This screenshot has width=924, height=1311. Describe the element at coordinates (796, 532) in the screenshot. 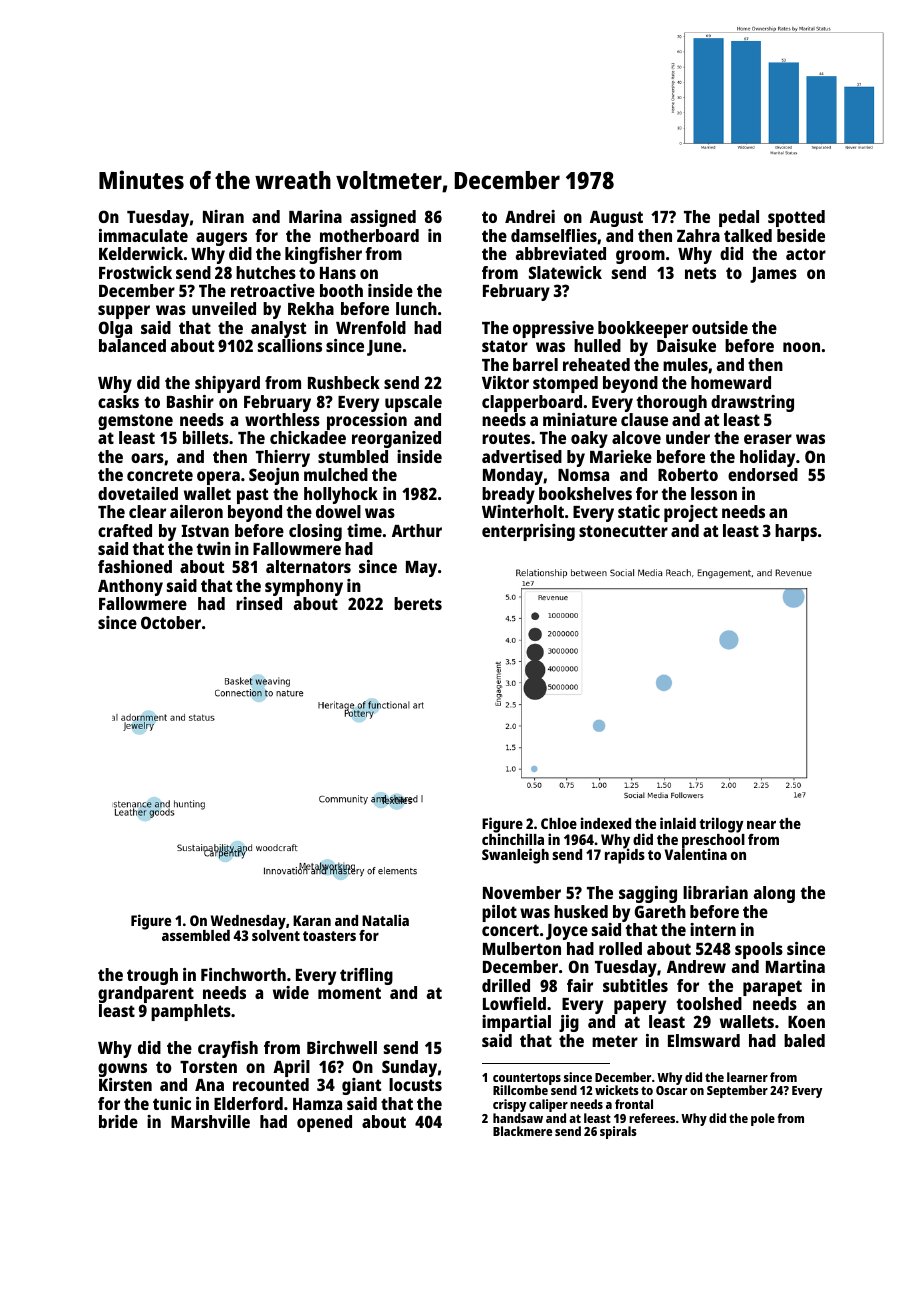

I see `harps` at that location.
